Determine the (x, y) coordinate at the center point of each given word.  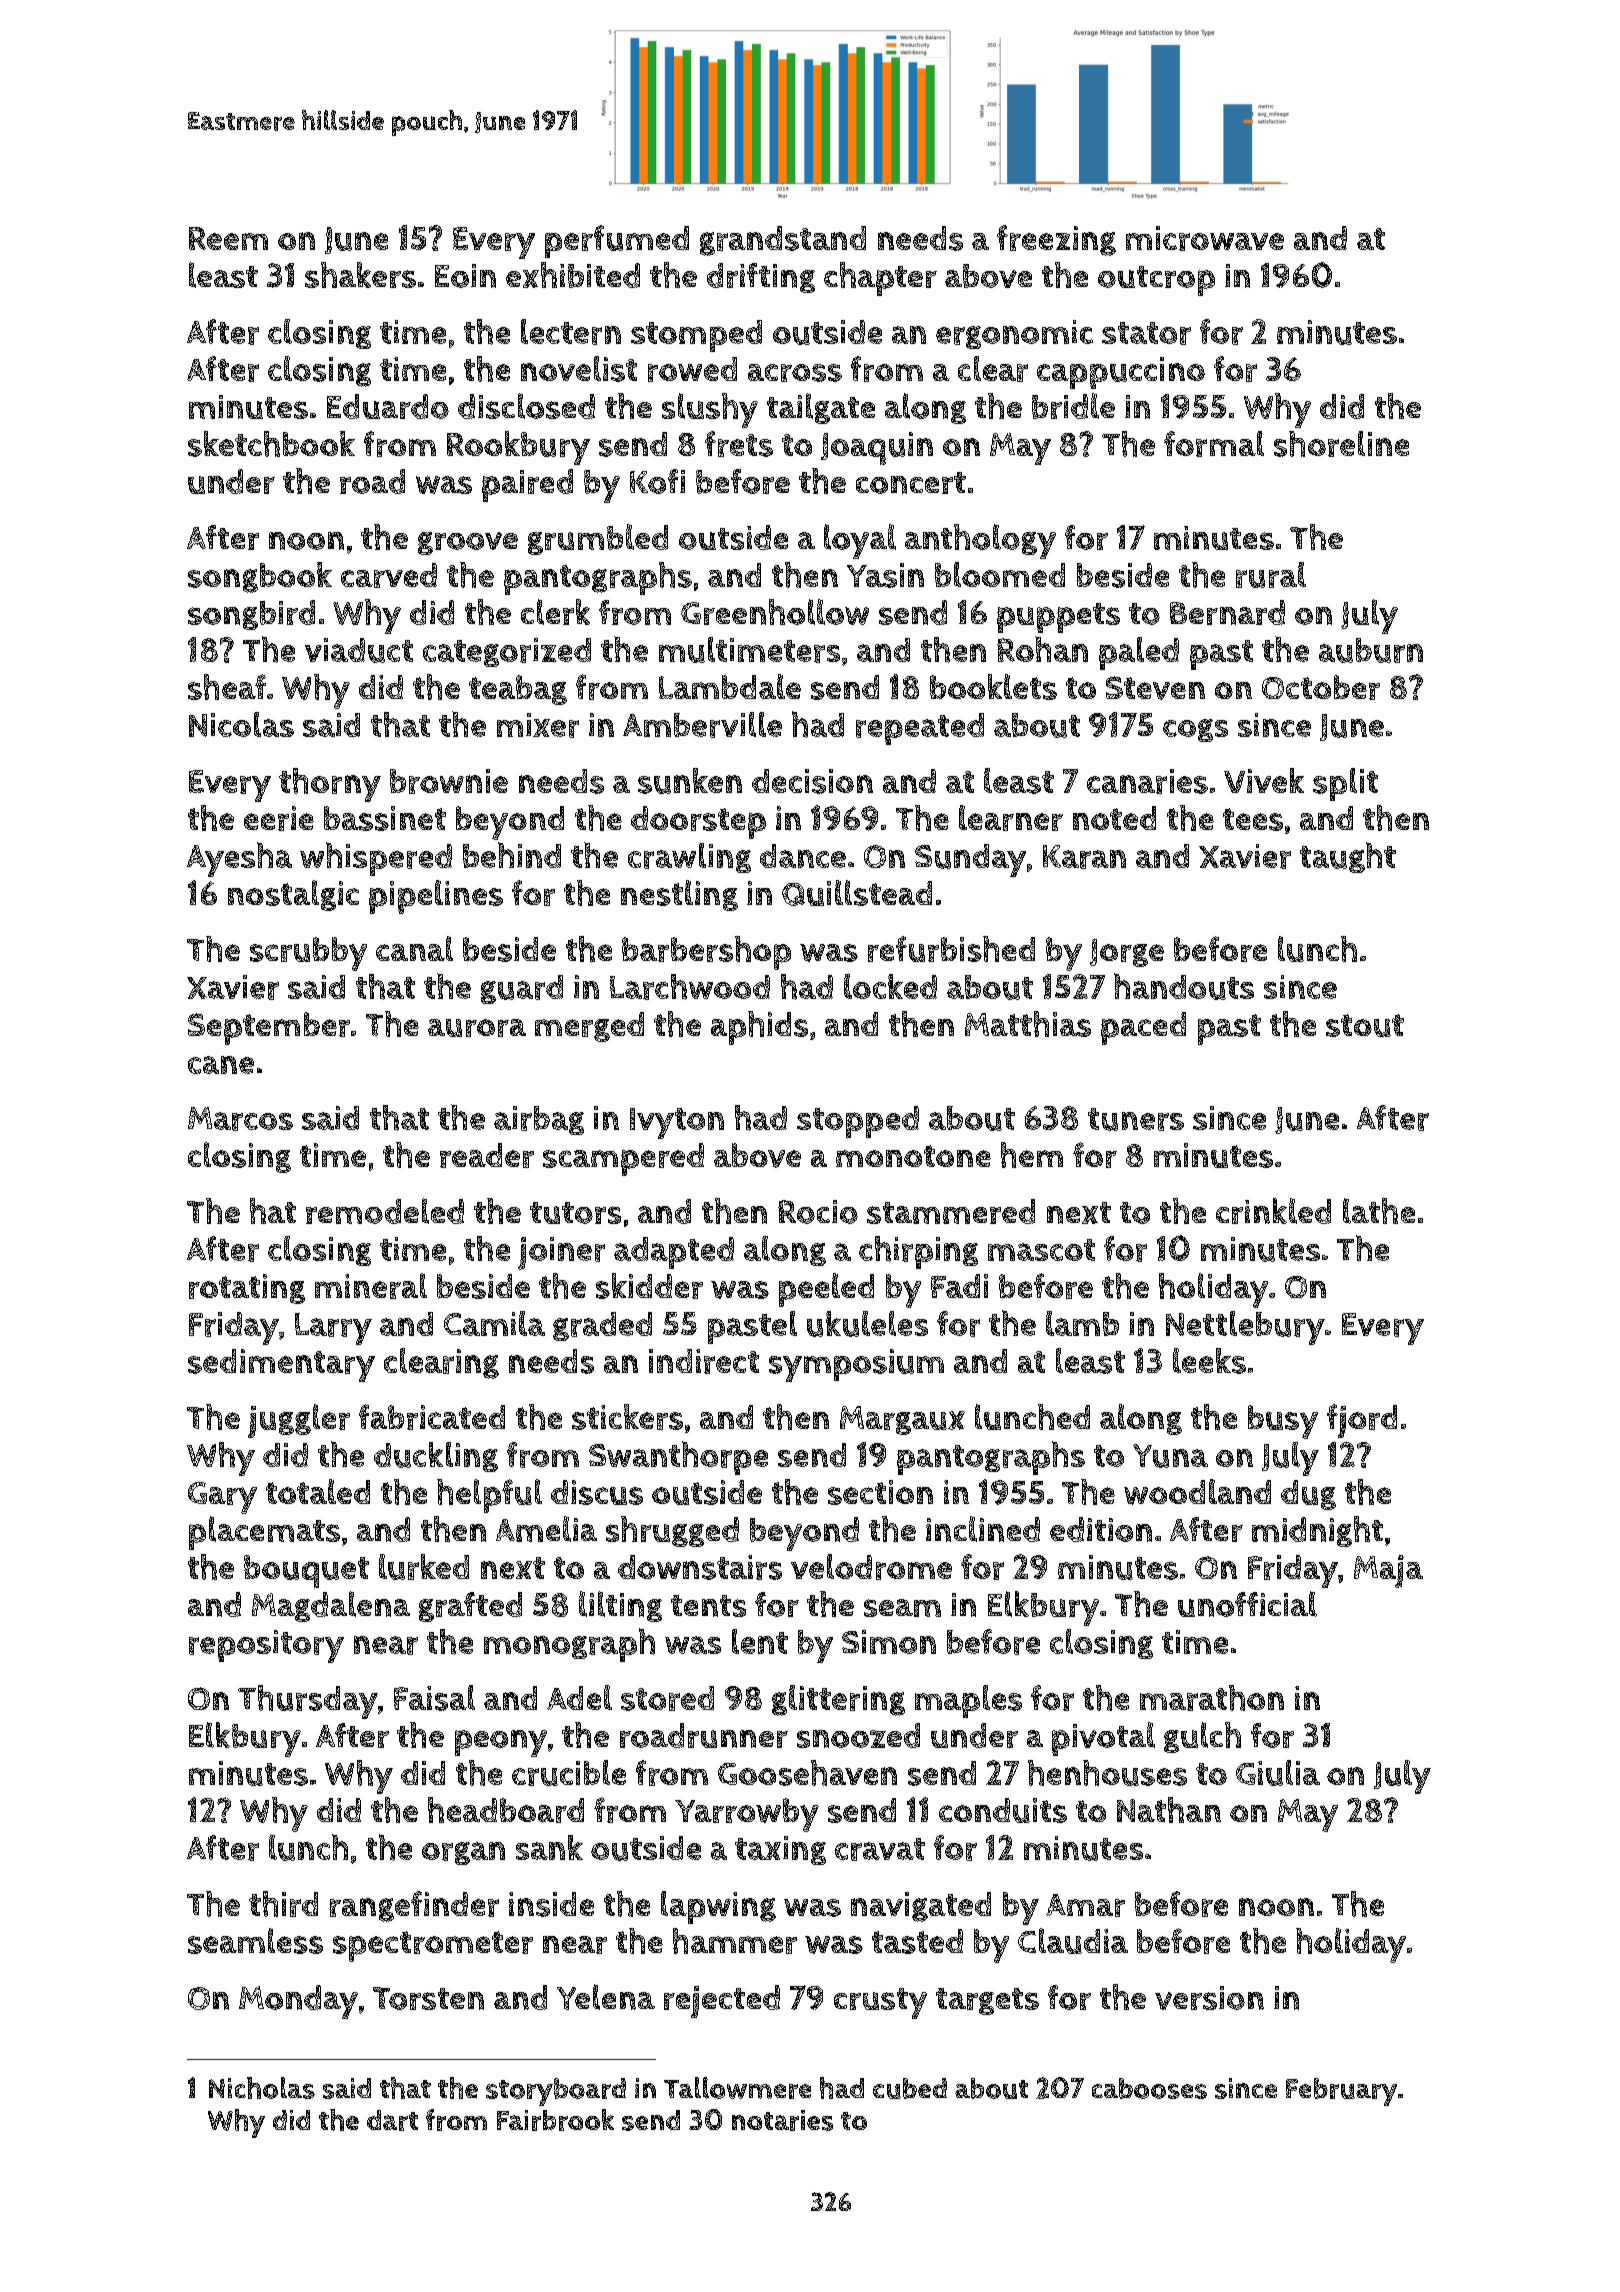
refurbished (951, 949)
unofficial (1247, 1604)
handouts (1184, 986)
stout (1365, 1025)
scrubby (308, 954)
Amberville (702, 725)
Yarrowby (747, 1815)
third (283, 1904)
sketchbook (271, 444)
